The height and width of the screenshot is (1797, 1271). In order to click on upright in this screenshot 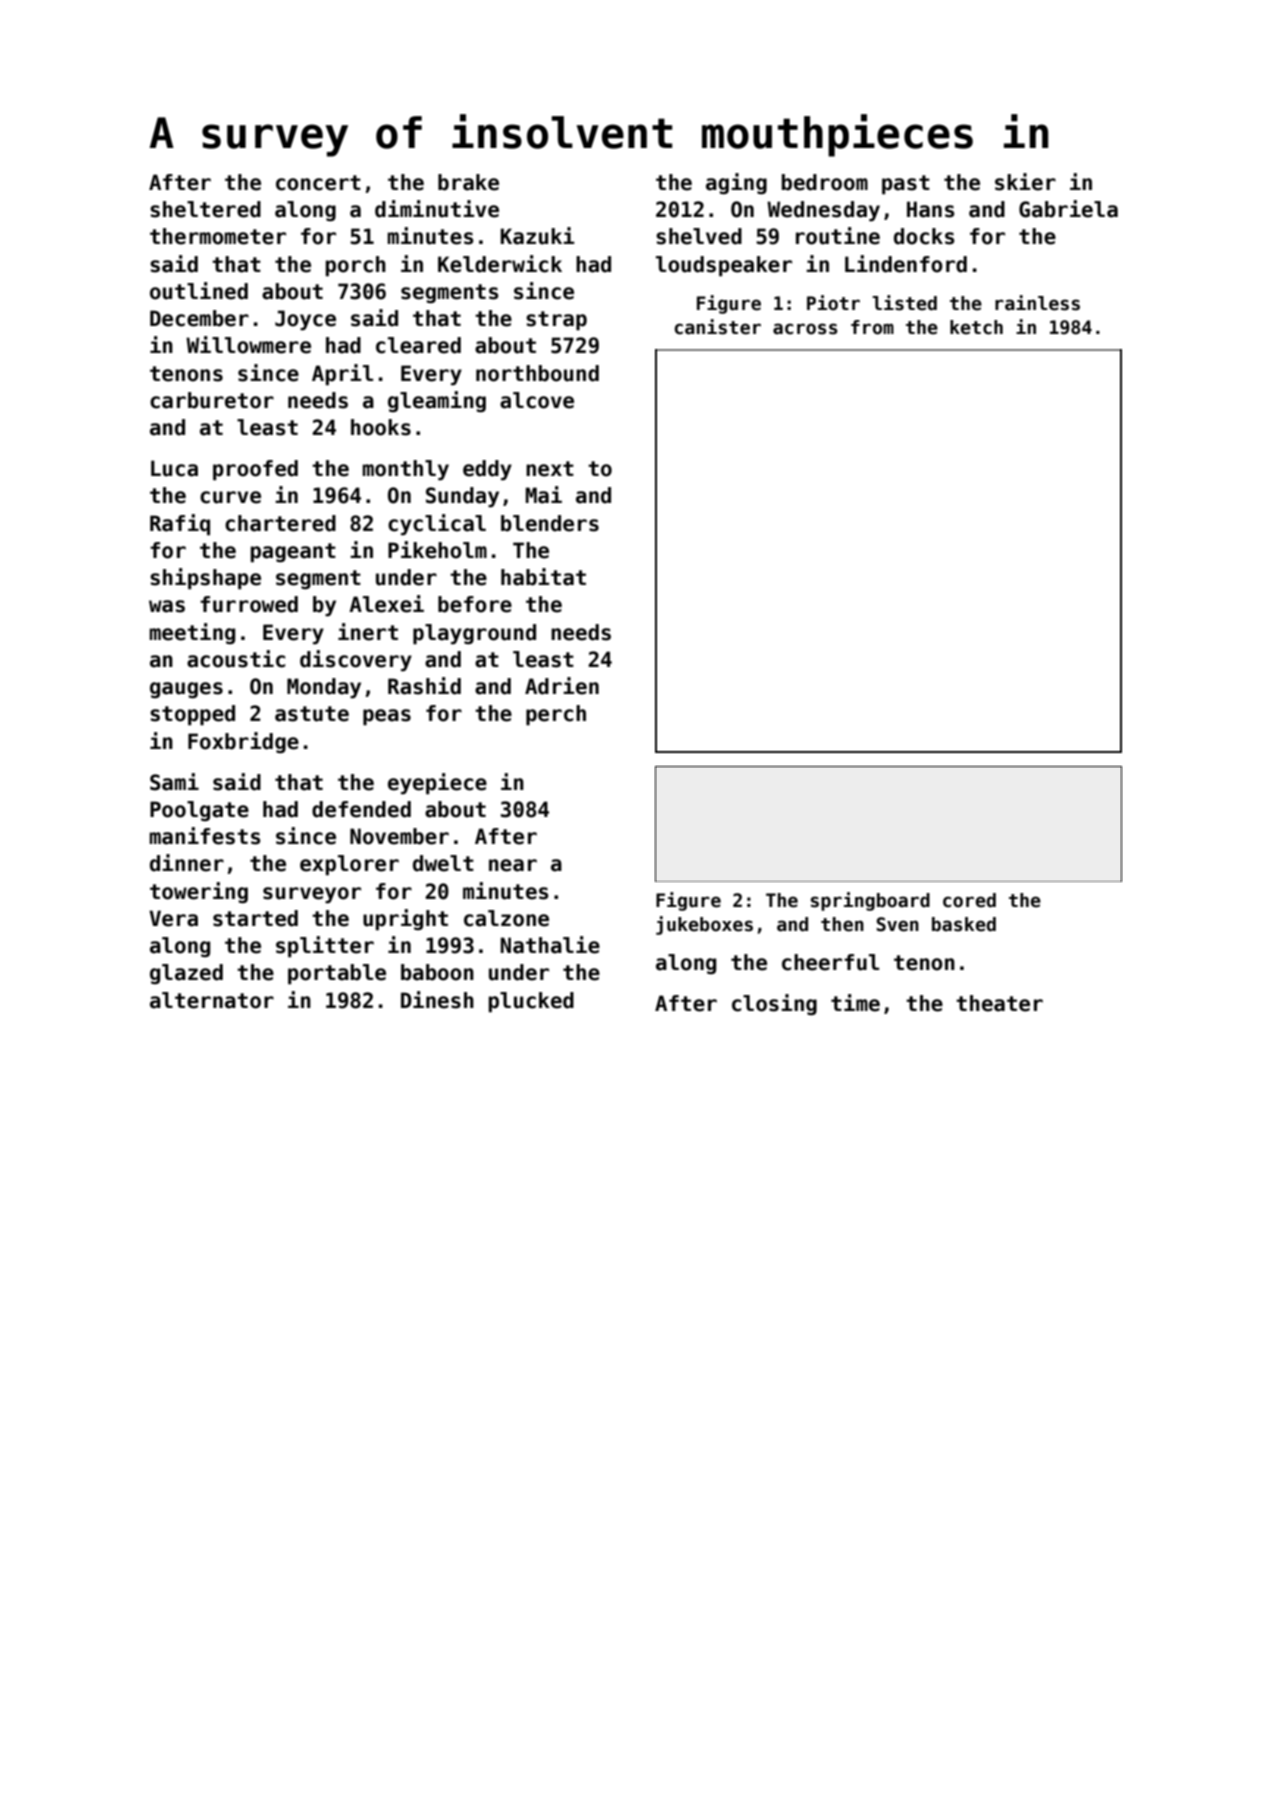, I will do `click(405, 920)`.
